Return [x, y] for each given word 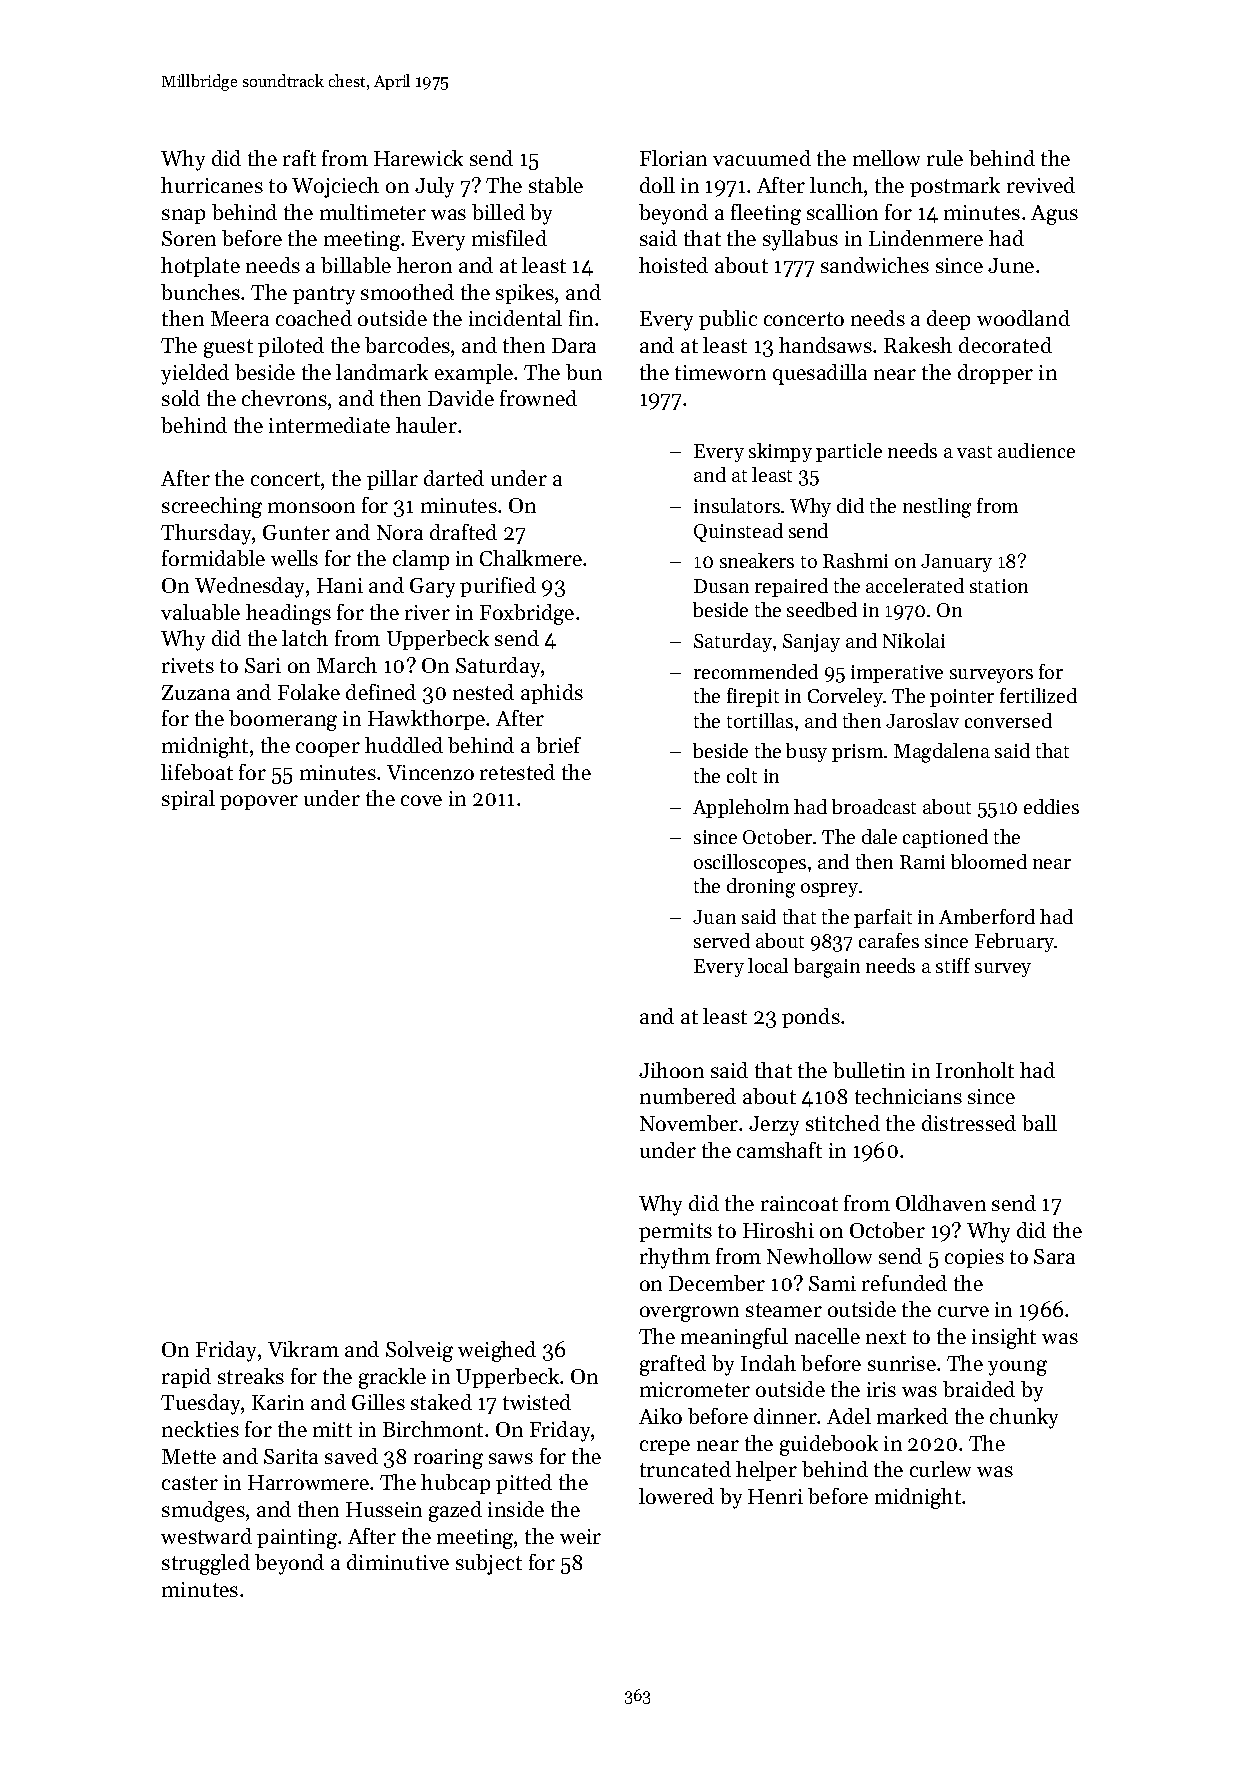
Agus [1054, 215]
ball [1039, 1123]
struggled [206, 1564]
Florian [673, 158]
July [434, 187]
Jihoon [671, 1070]
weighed [497, 1351]
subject [489, 1564]
